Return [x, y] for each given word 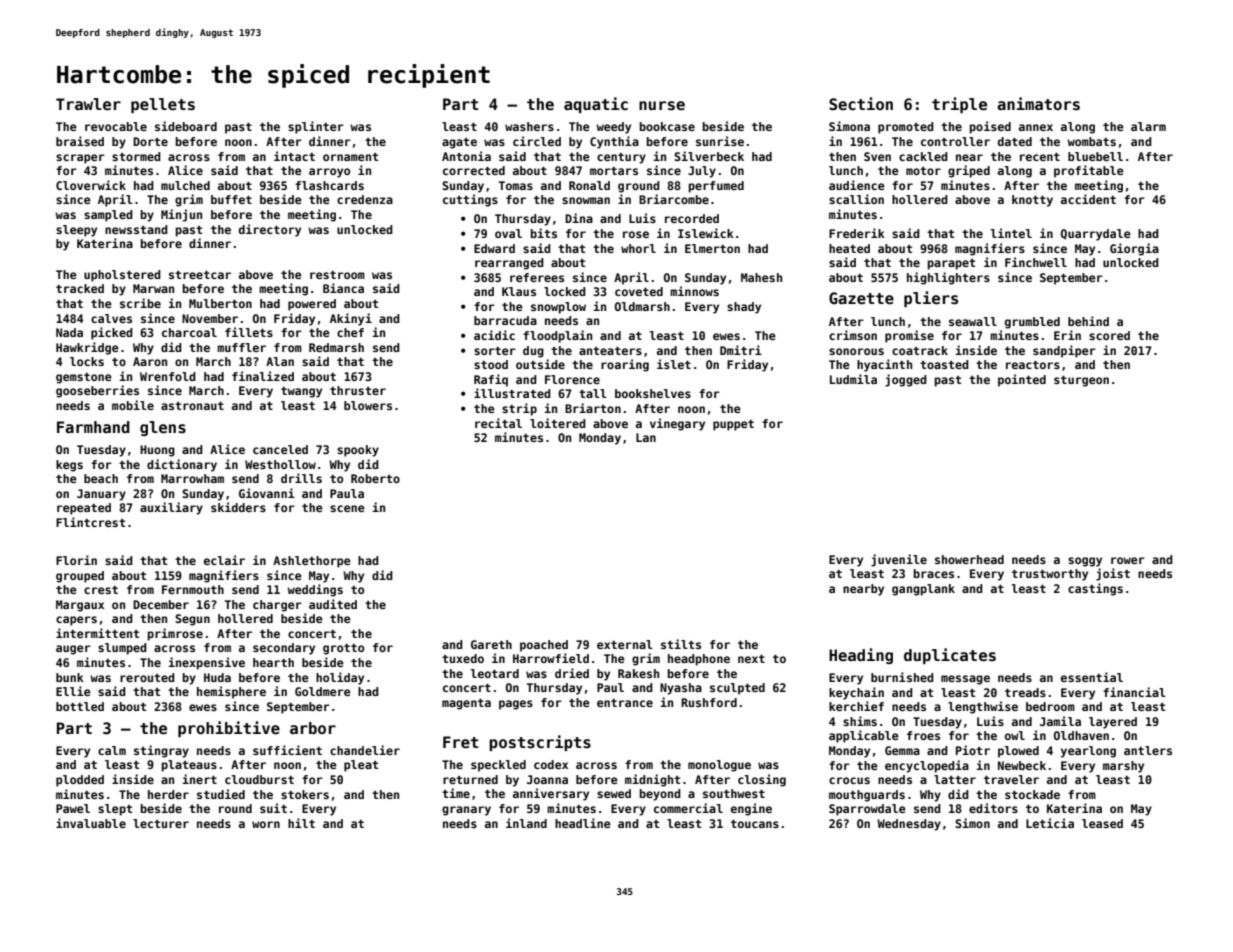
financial [1134, 692]
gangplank [923, 590]
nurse [662, 106]
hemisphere [231, 692]
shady [744, 308]
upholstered [122, 276]
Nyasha [681, 689]
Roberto [375, 478]
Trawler [88, 104]
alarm [1148, 126]
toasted [944, 364]
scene [347, 508]
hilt [301, 823]
